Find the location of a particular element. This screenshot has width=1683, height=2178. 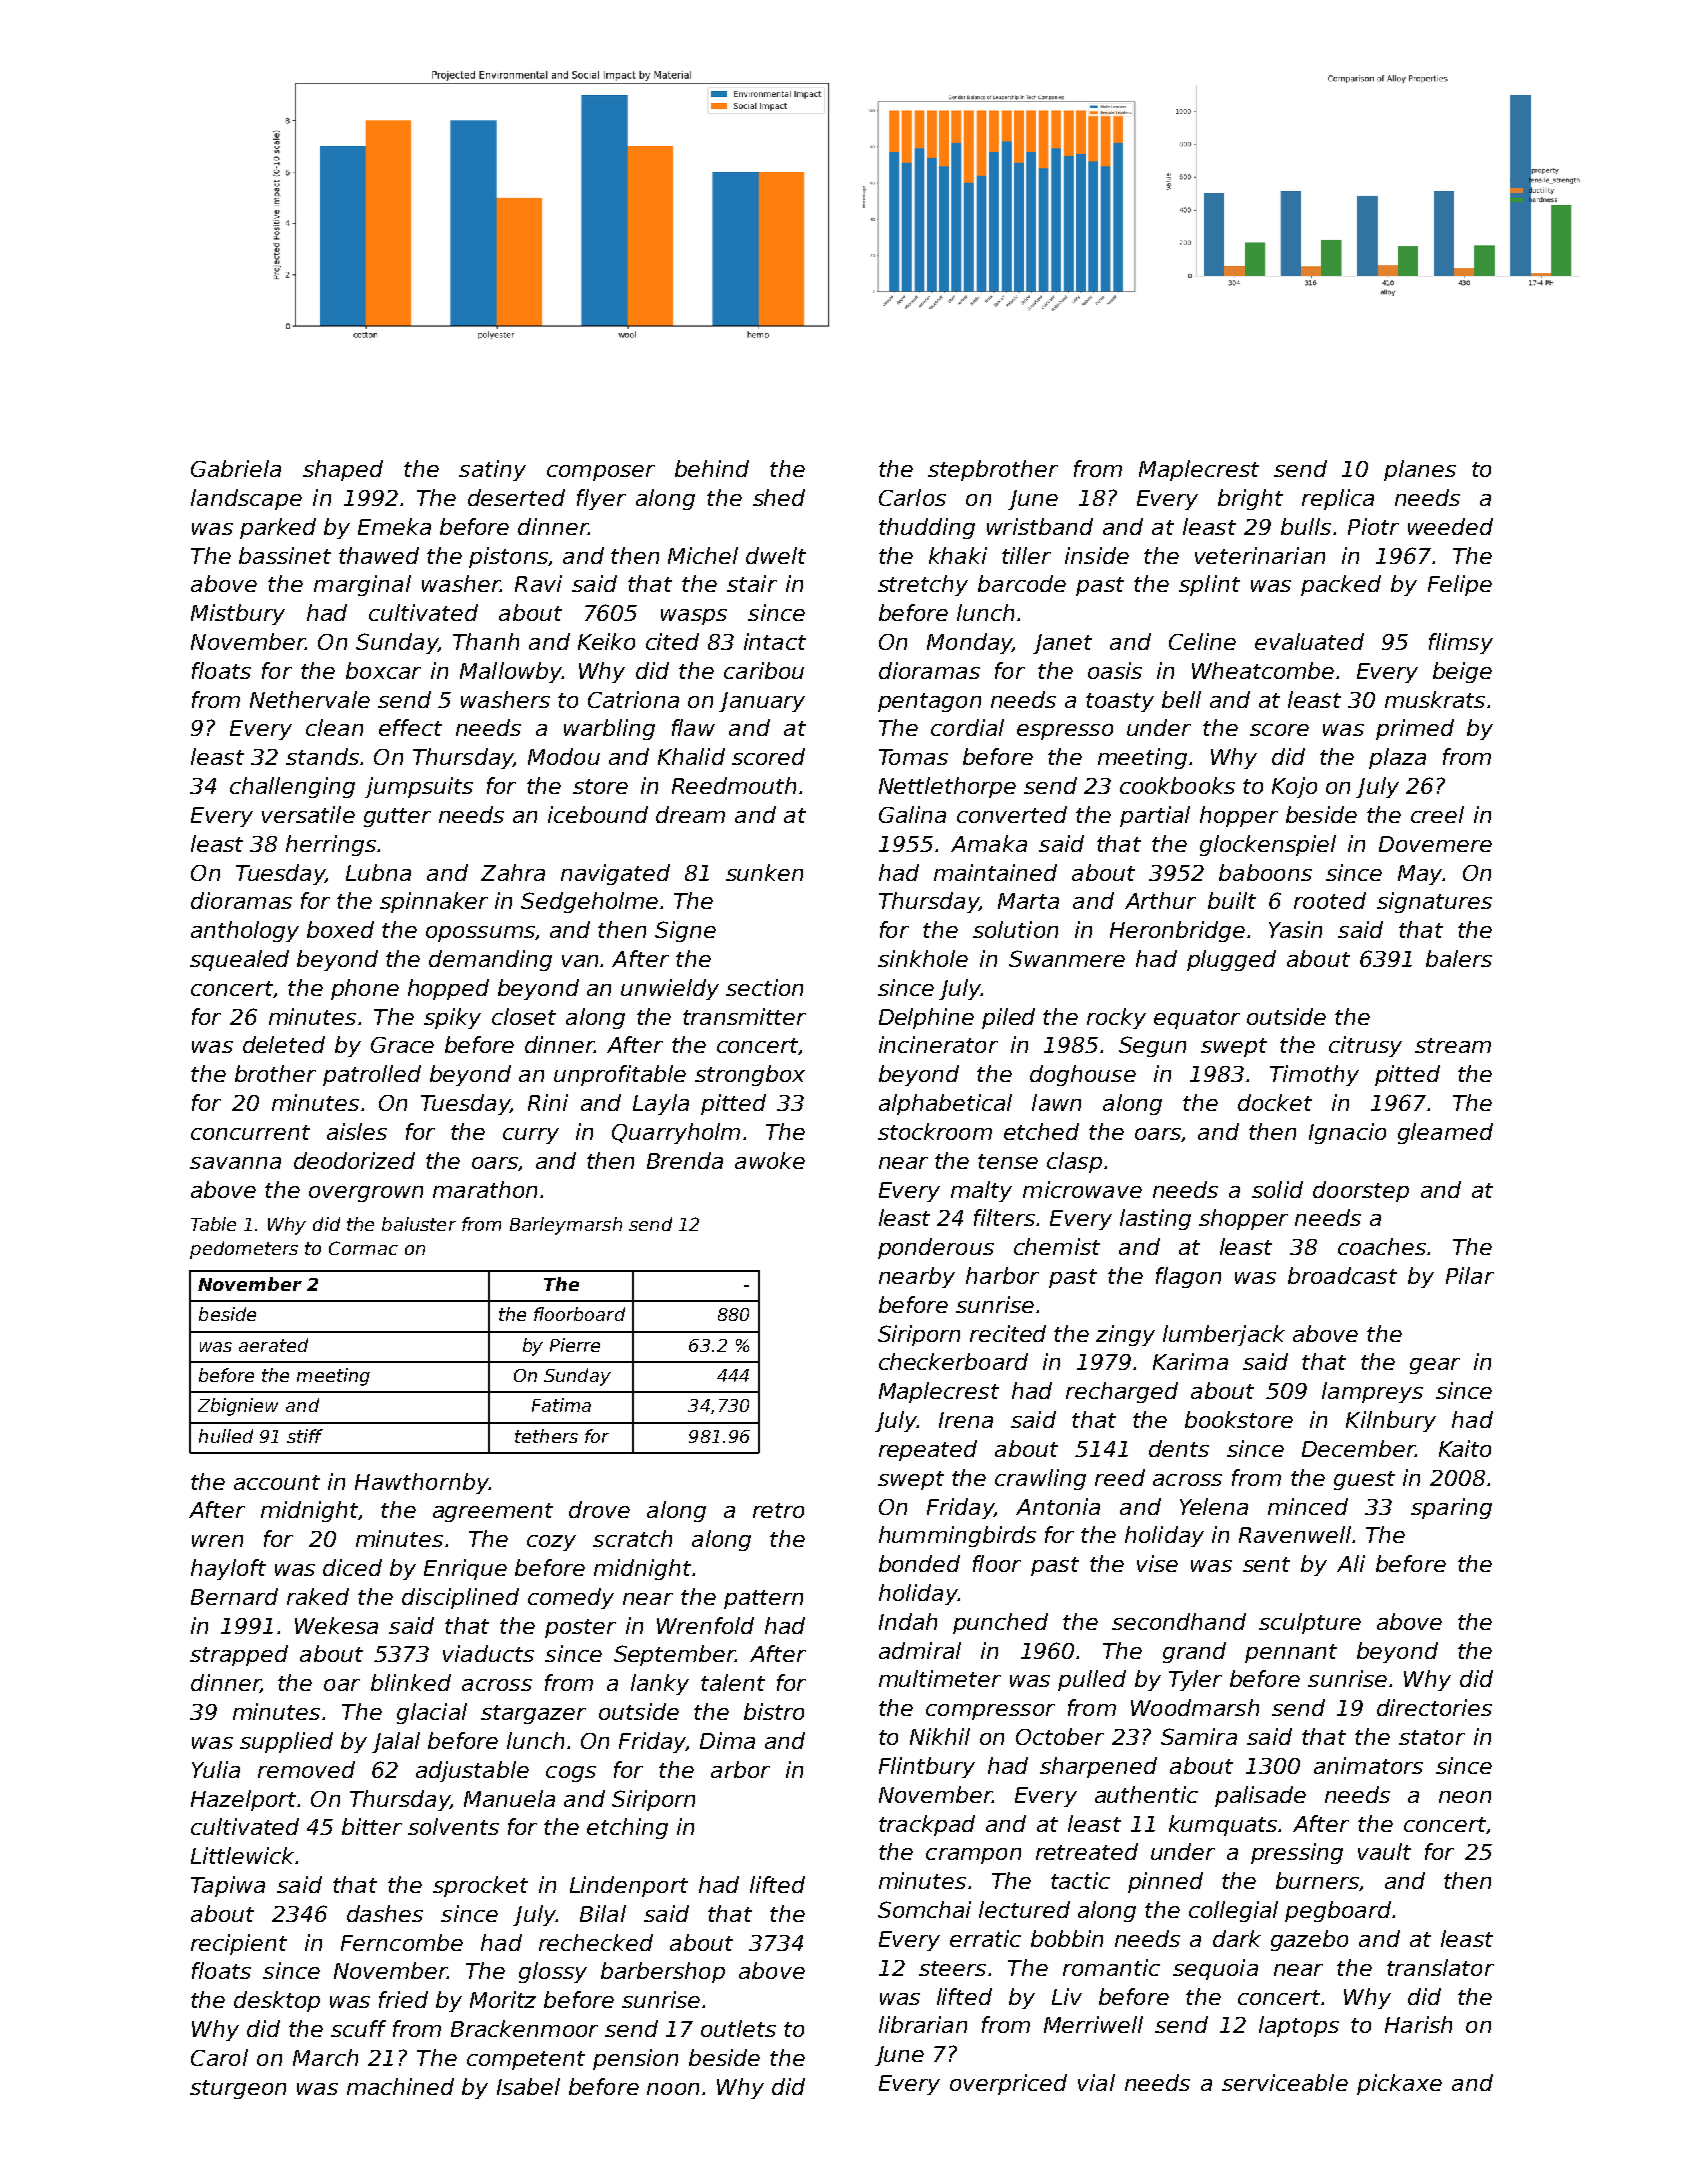

Cormac is located at coordinates (363, 1248).
